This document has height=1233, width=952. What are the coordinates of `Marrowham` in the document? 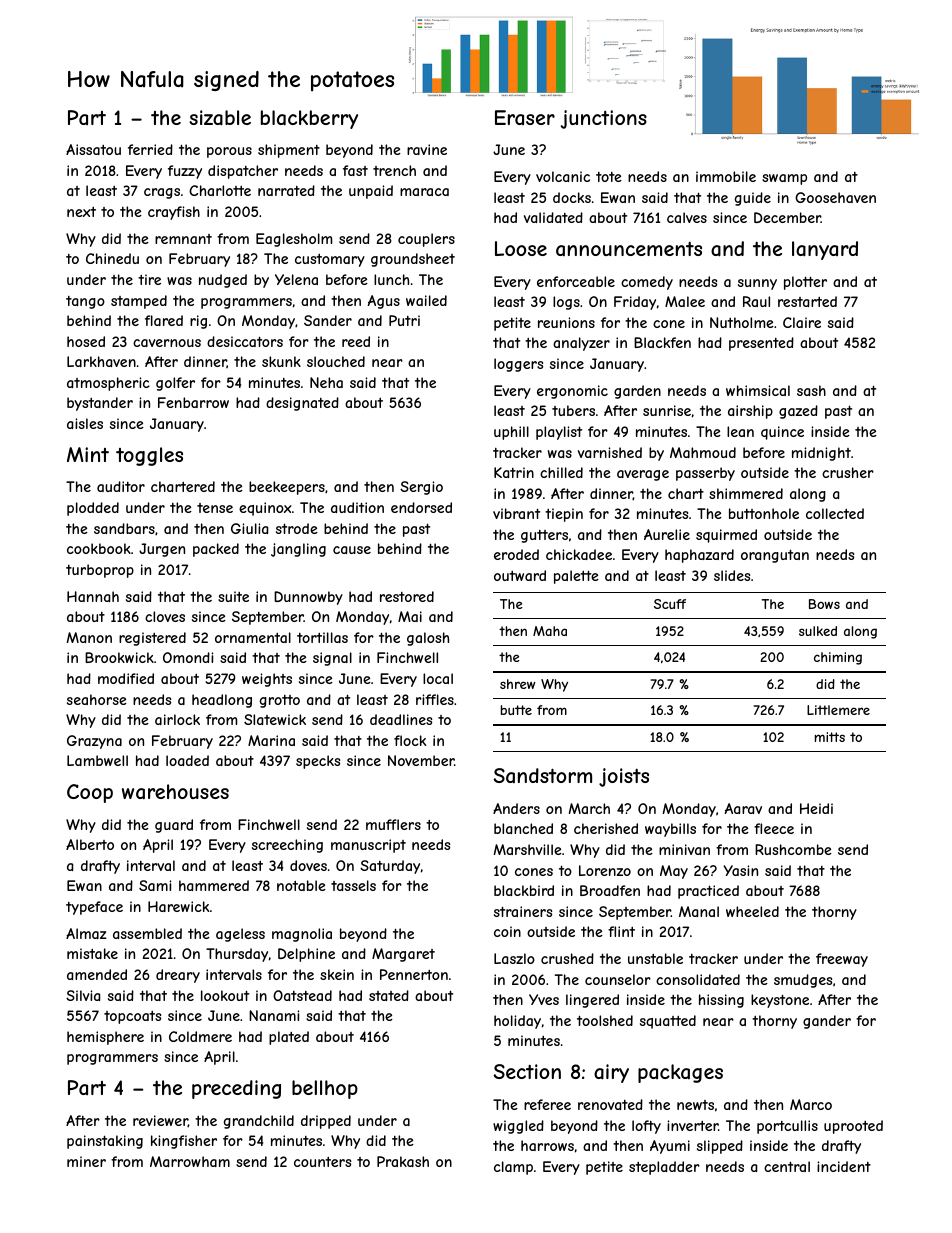 It's located at (190, 1161).
